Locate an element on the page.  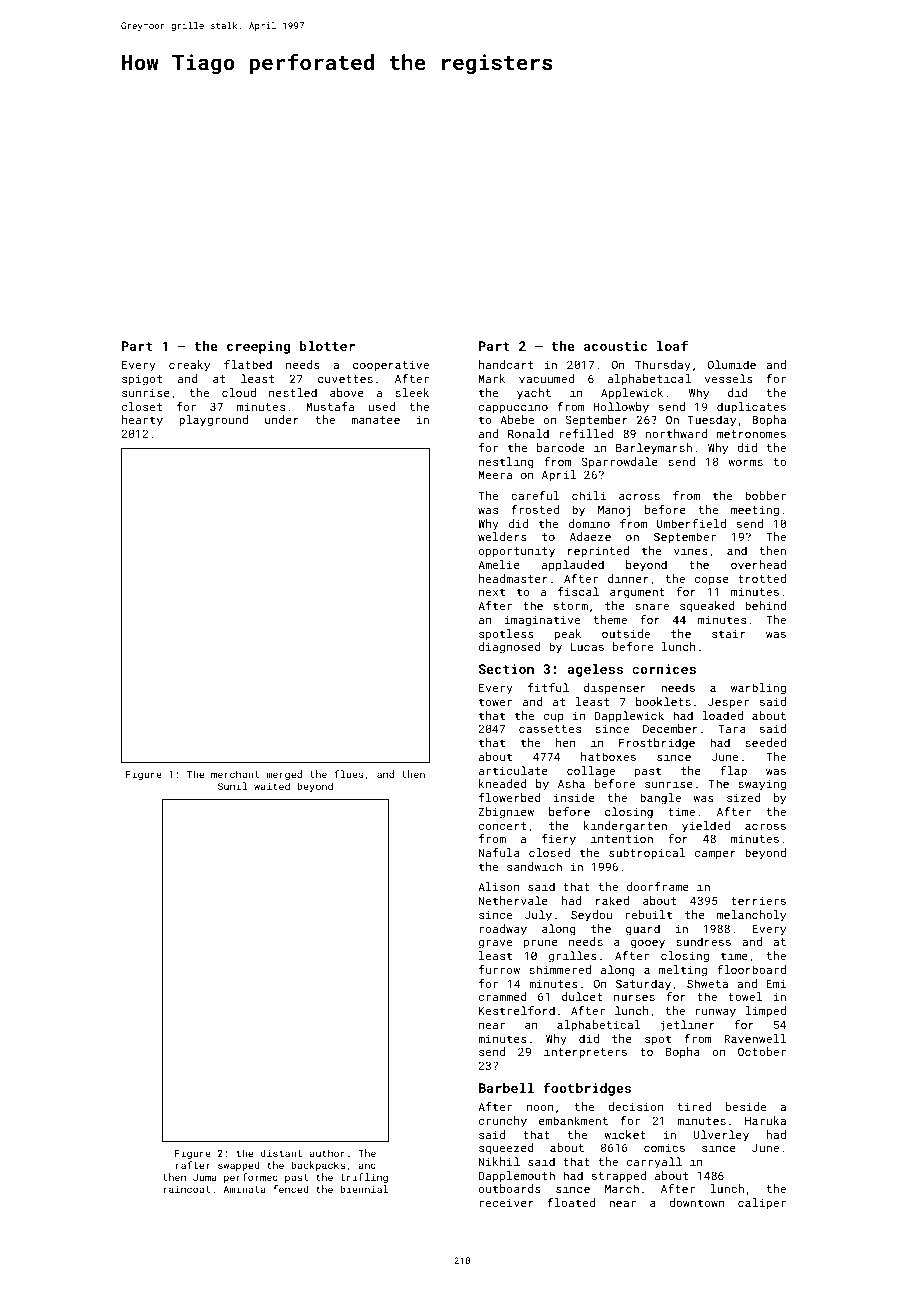
playground is located at coordinates (213, 421).
